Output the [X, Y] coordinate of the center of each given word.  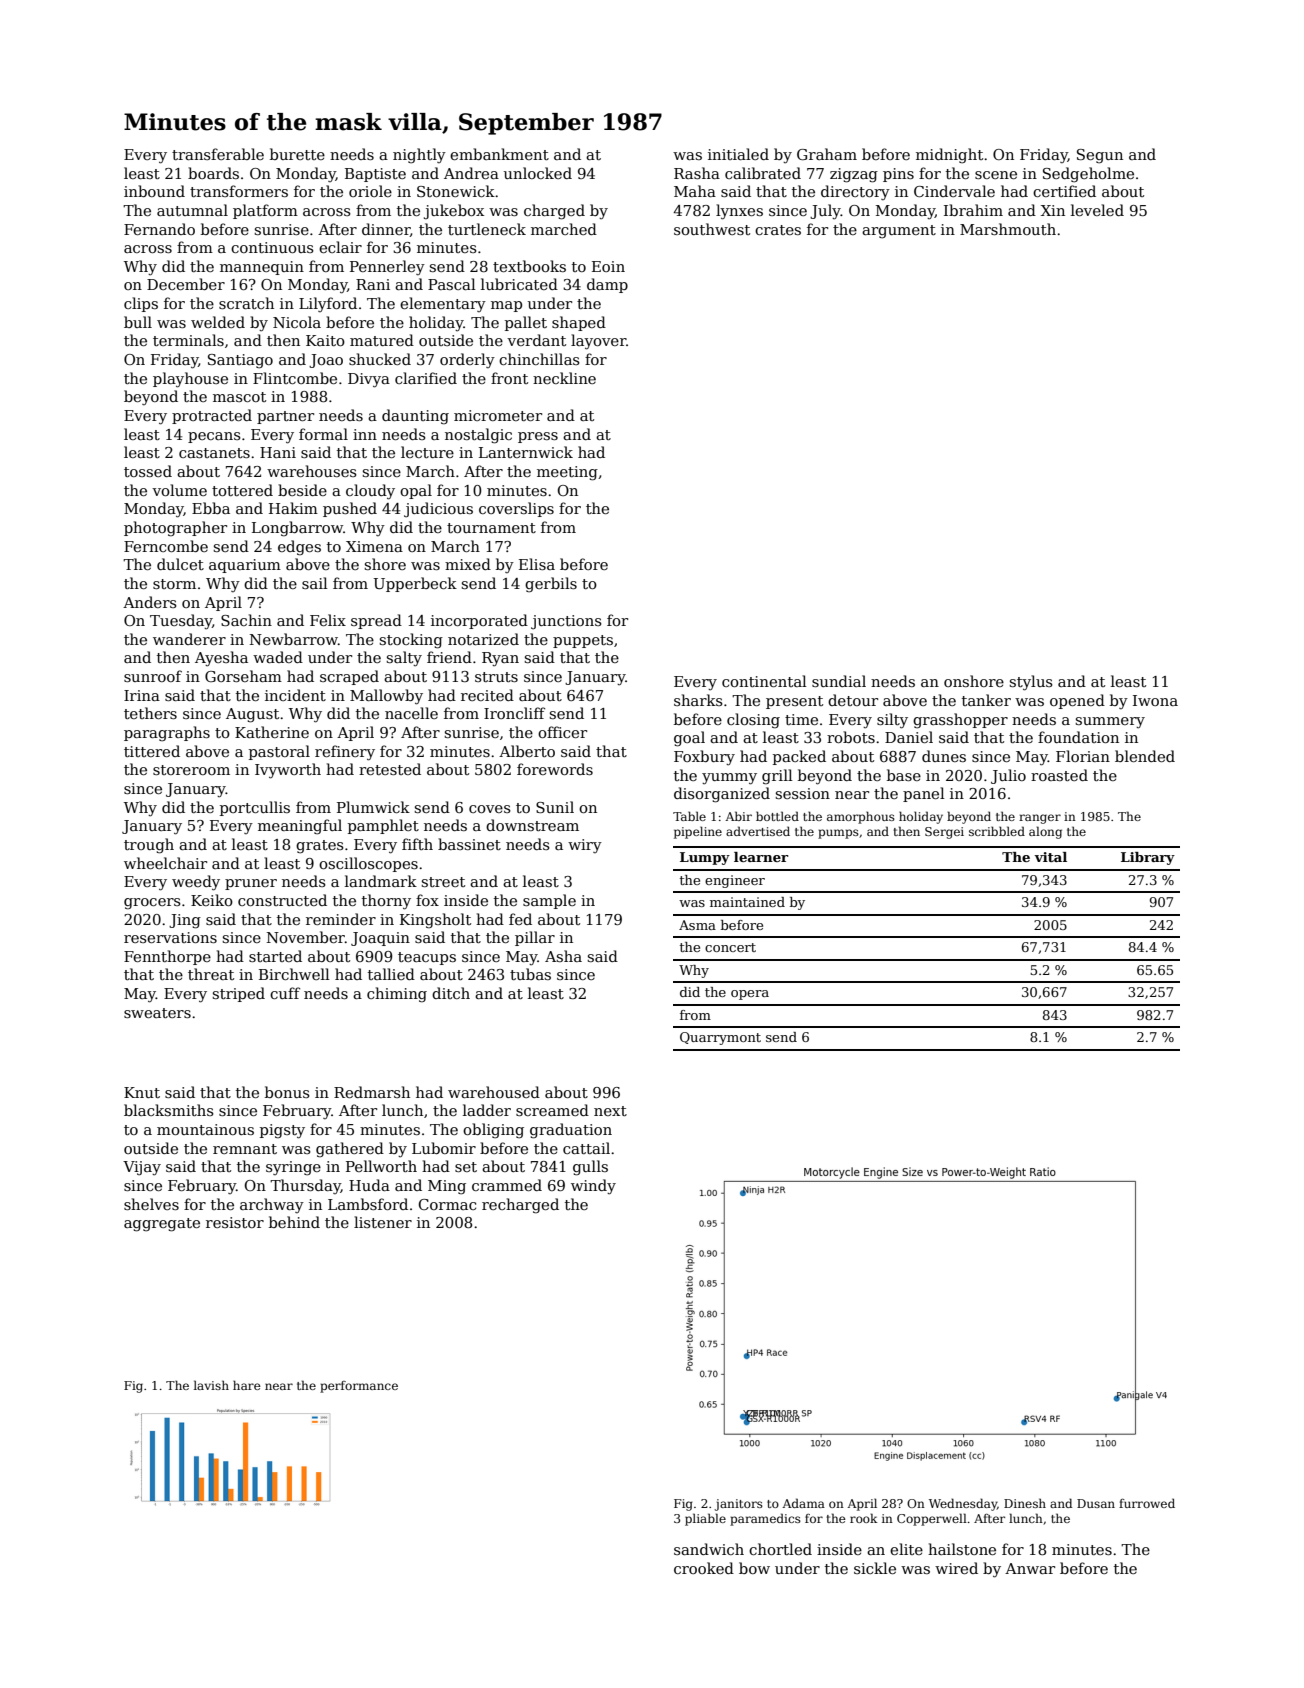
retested [390, 769]
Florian [1083, 756]
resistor [235, 1222]
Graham [827, 154]
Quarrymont [720, 1038]
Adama [803, 1503]
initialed [738, 154]
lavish [211, 1385]
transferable [218, 154]
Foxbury [704, 758]
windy [593, 1187]
